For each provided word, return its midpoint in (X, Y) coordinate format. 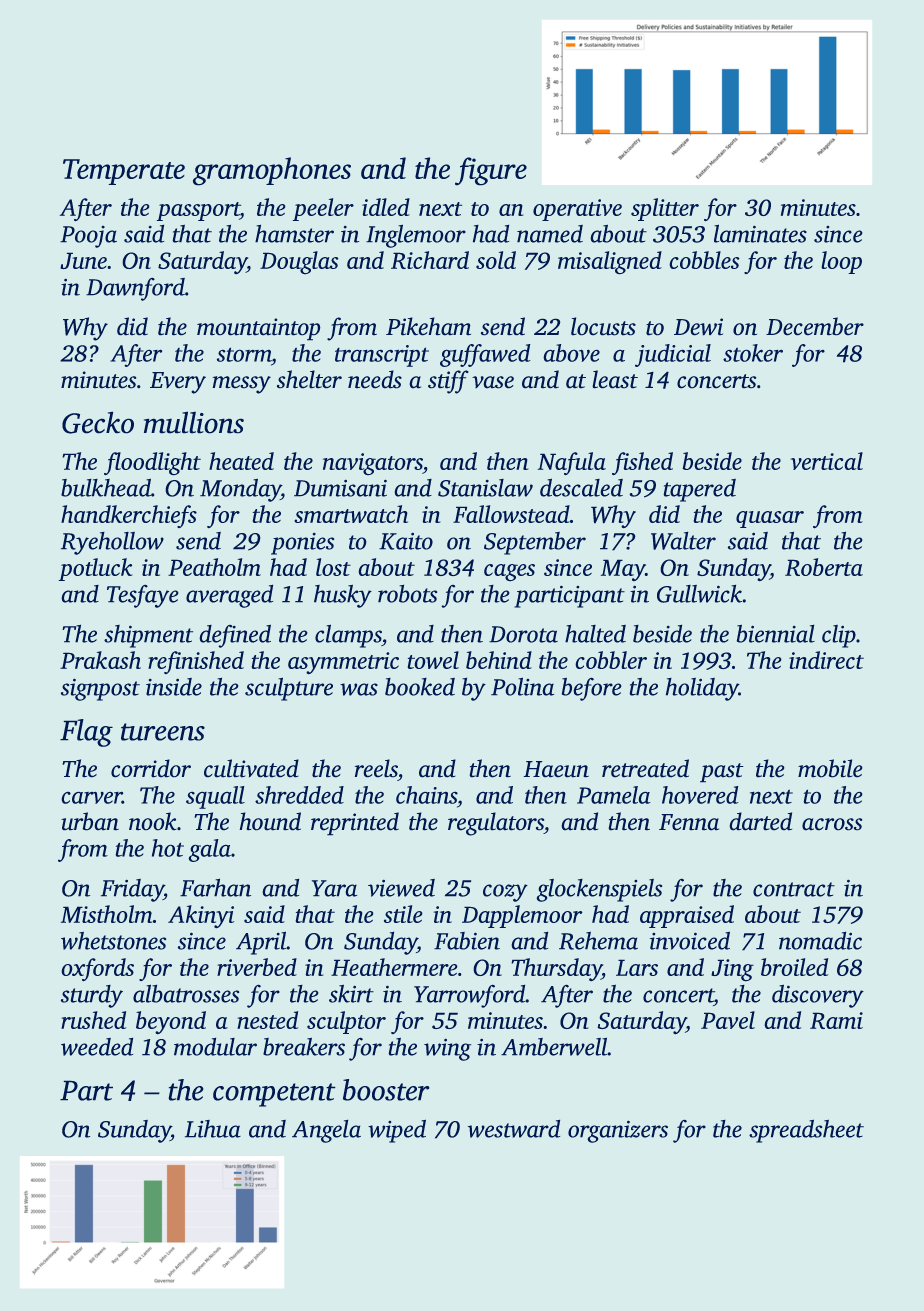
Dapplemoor (522, 916)
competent (274, 1095)
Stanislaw (485, 488)
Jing (732, 970)
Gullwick (699, 593)
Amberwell (554, 1046)
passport (198, 211)
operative (577, 210)
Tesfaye (143, 596)
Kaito (406, 541)
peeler (323, 209)
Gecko (98, 422)
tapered (699, 490)
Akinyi (201, 917)
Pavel (728, 1020)
